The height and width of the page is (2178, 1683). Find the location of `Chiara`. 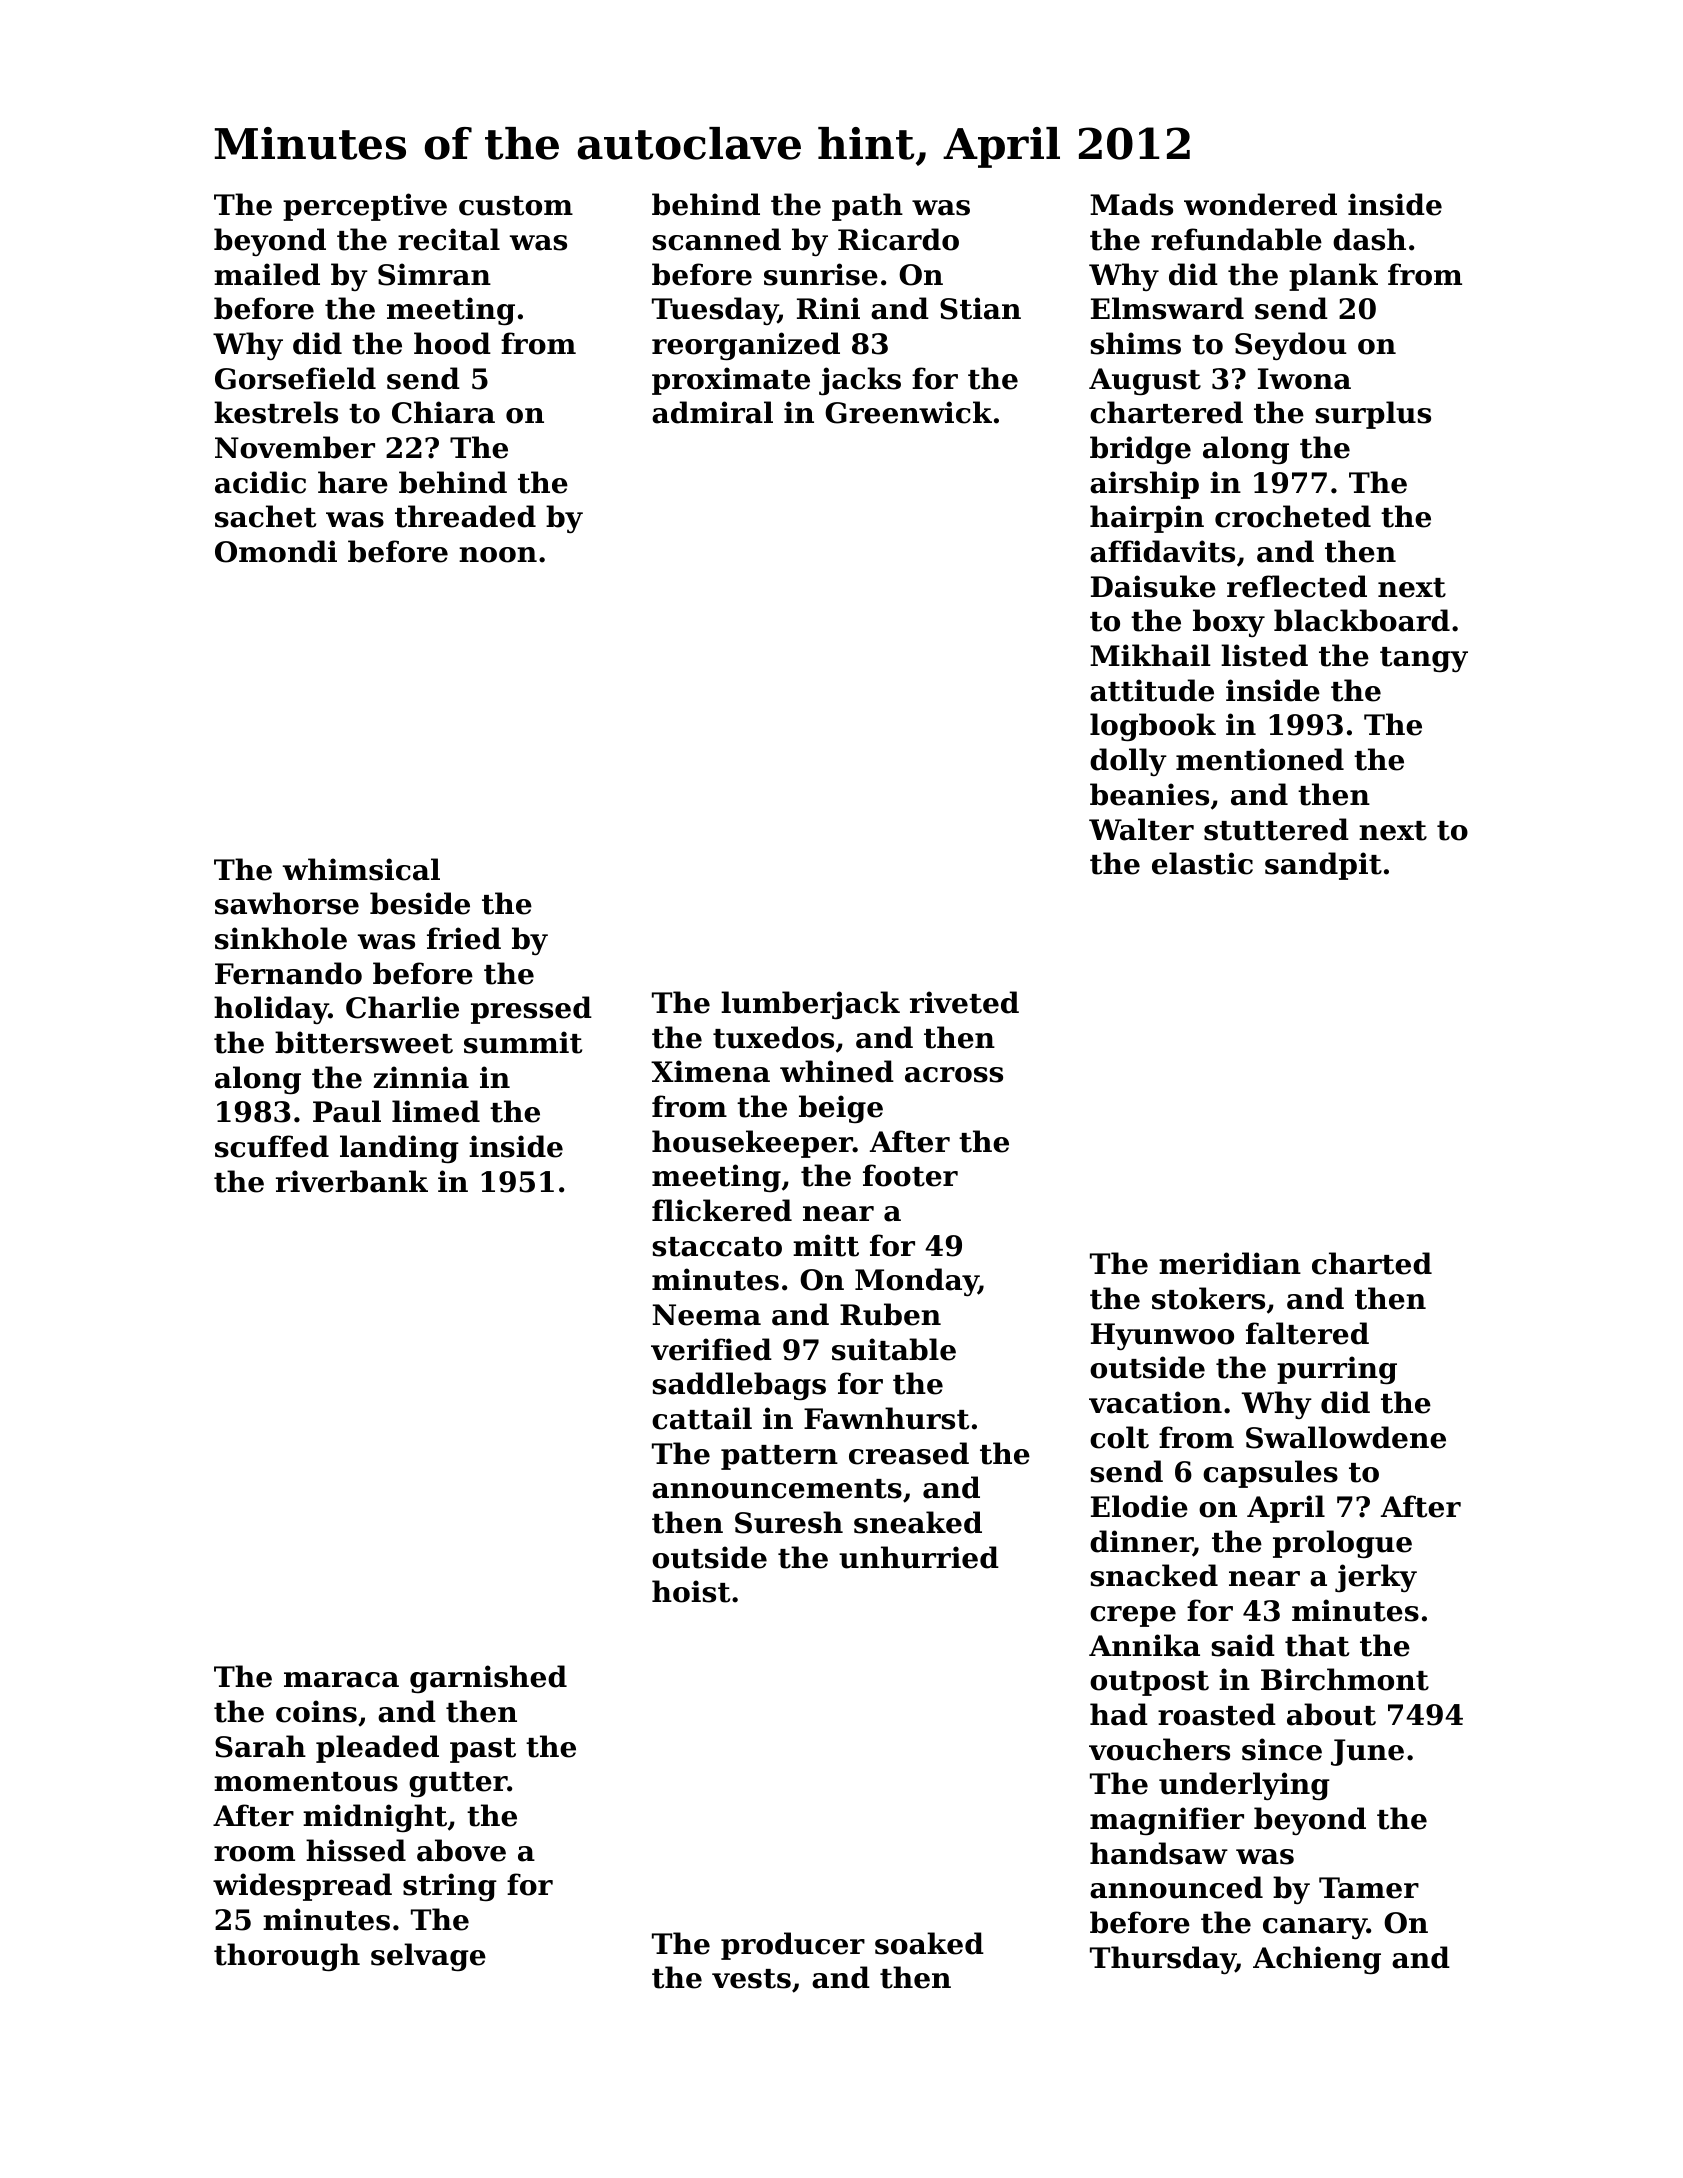

Chiara is located at coordinates (443, 412).
